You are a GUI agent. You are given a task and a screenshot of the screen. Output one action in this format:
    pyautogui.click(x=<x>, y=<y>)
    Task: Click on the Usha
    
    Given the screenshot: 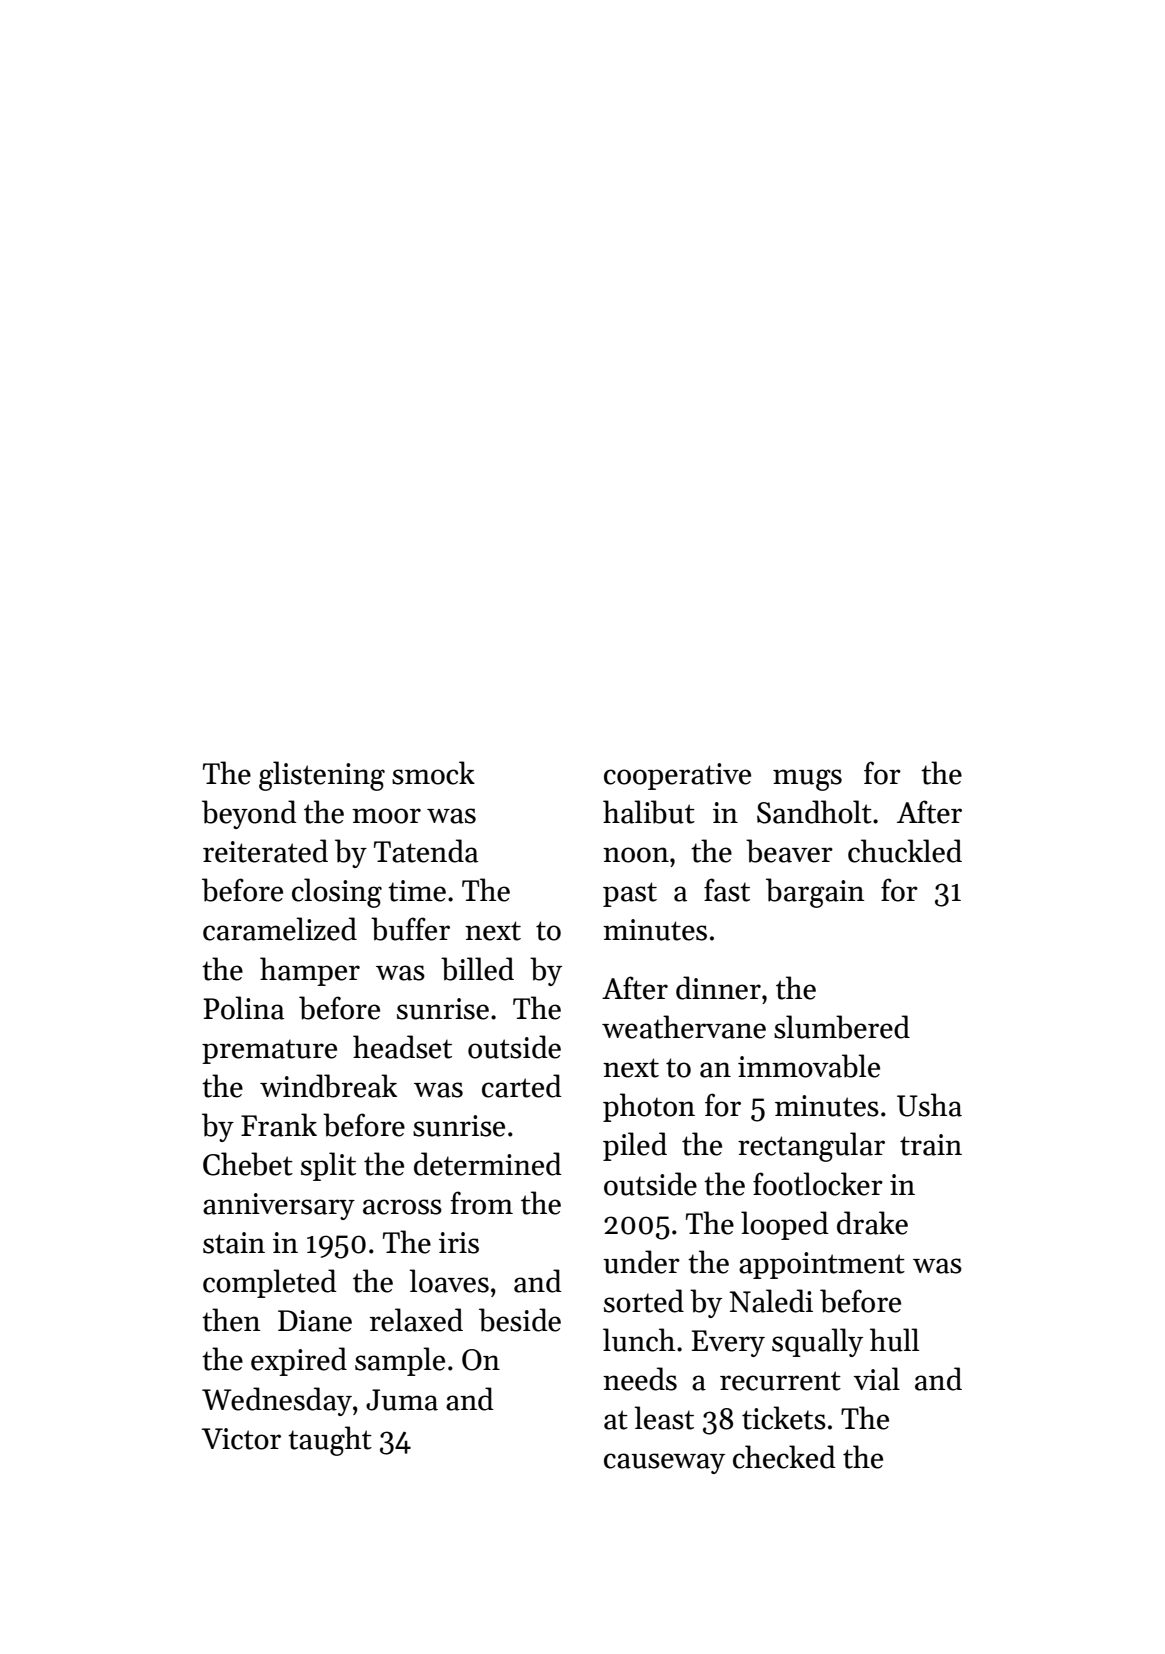 What is the action you would take?
    pyautogui.click(x=929, y=1105)
